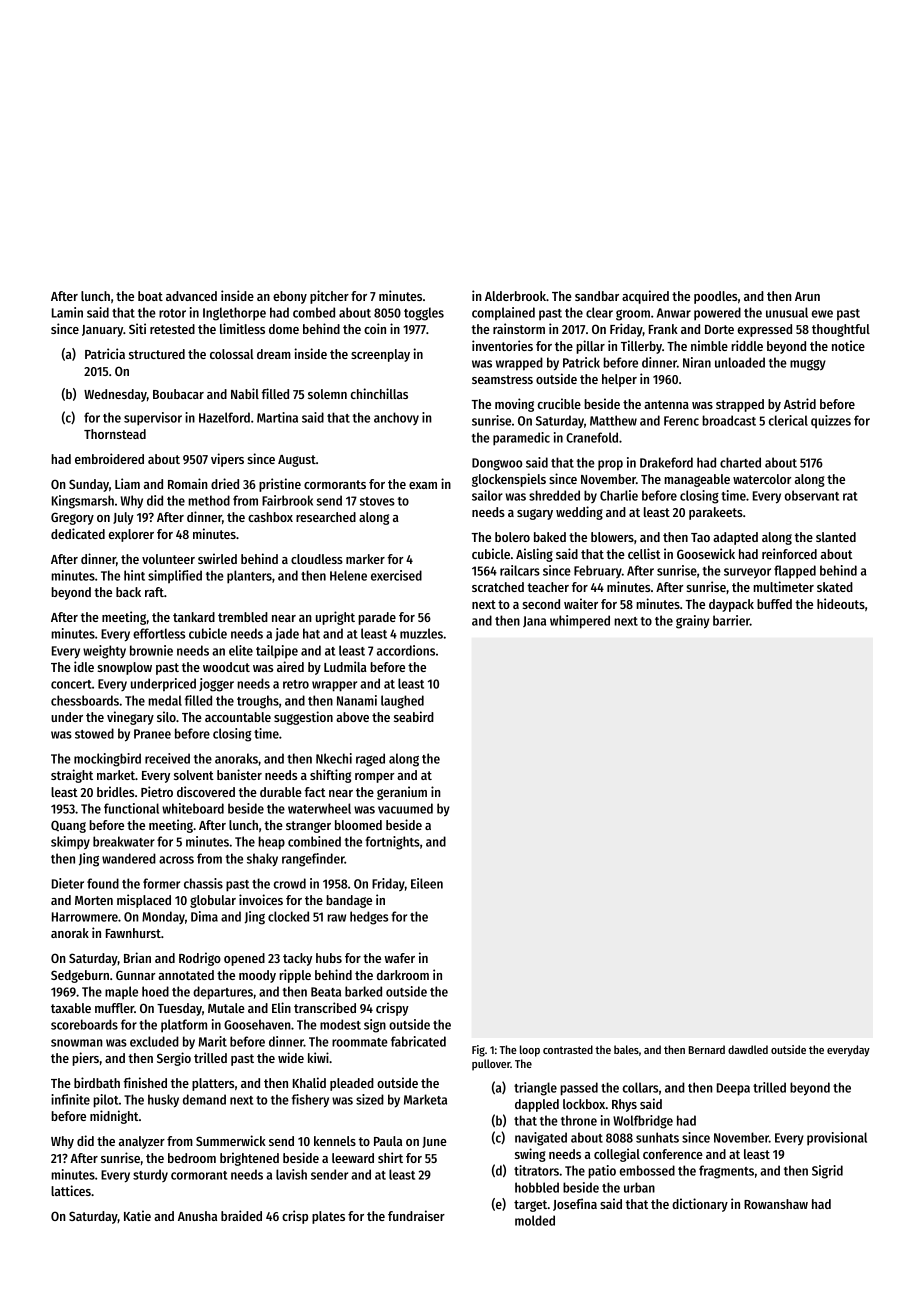 This document has height=1308, width=924. Describe the element at coordinates (643, 1122) in the document. I see `Wolfbridge` at that location.
